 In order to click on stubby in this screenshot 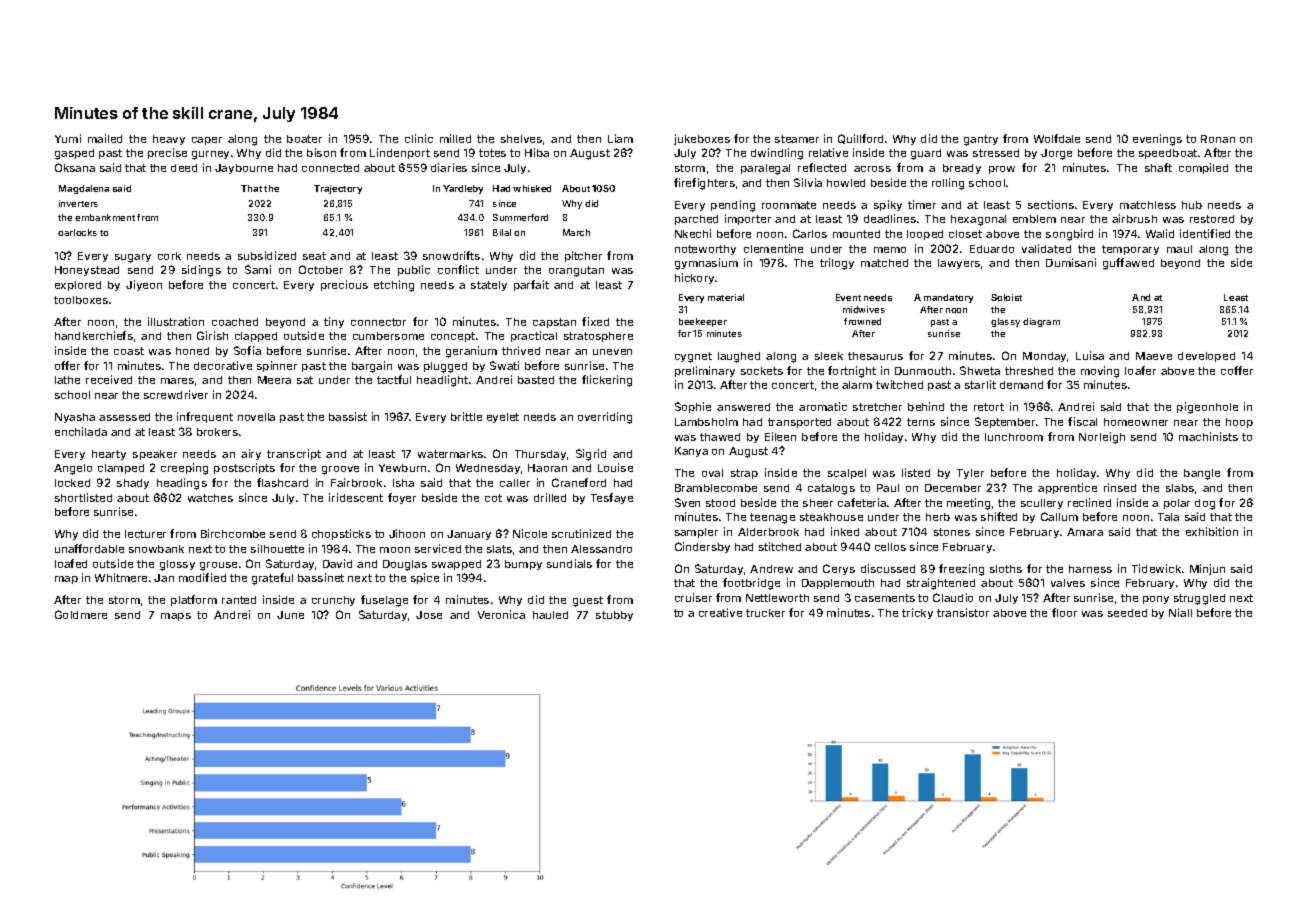, I will do `click(614, 616)`.
